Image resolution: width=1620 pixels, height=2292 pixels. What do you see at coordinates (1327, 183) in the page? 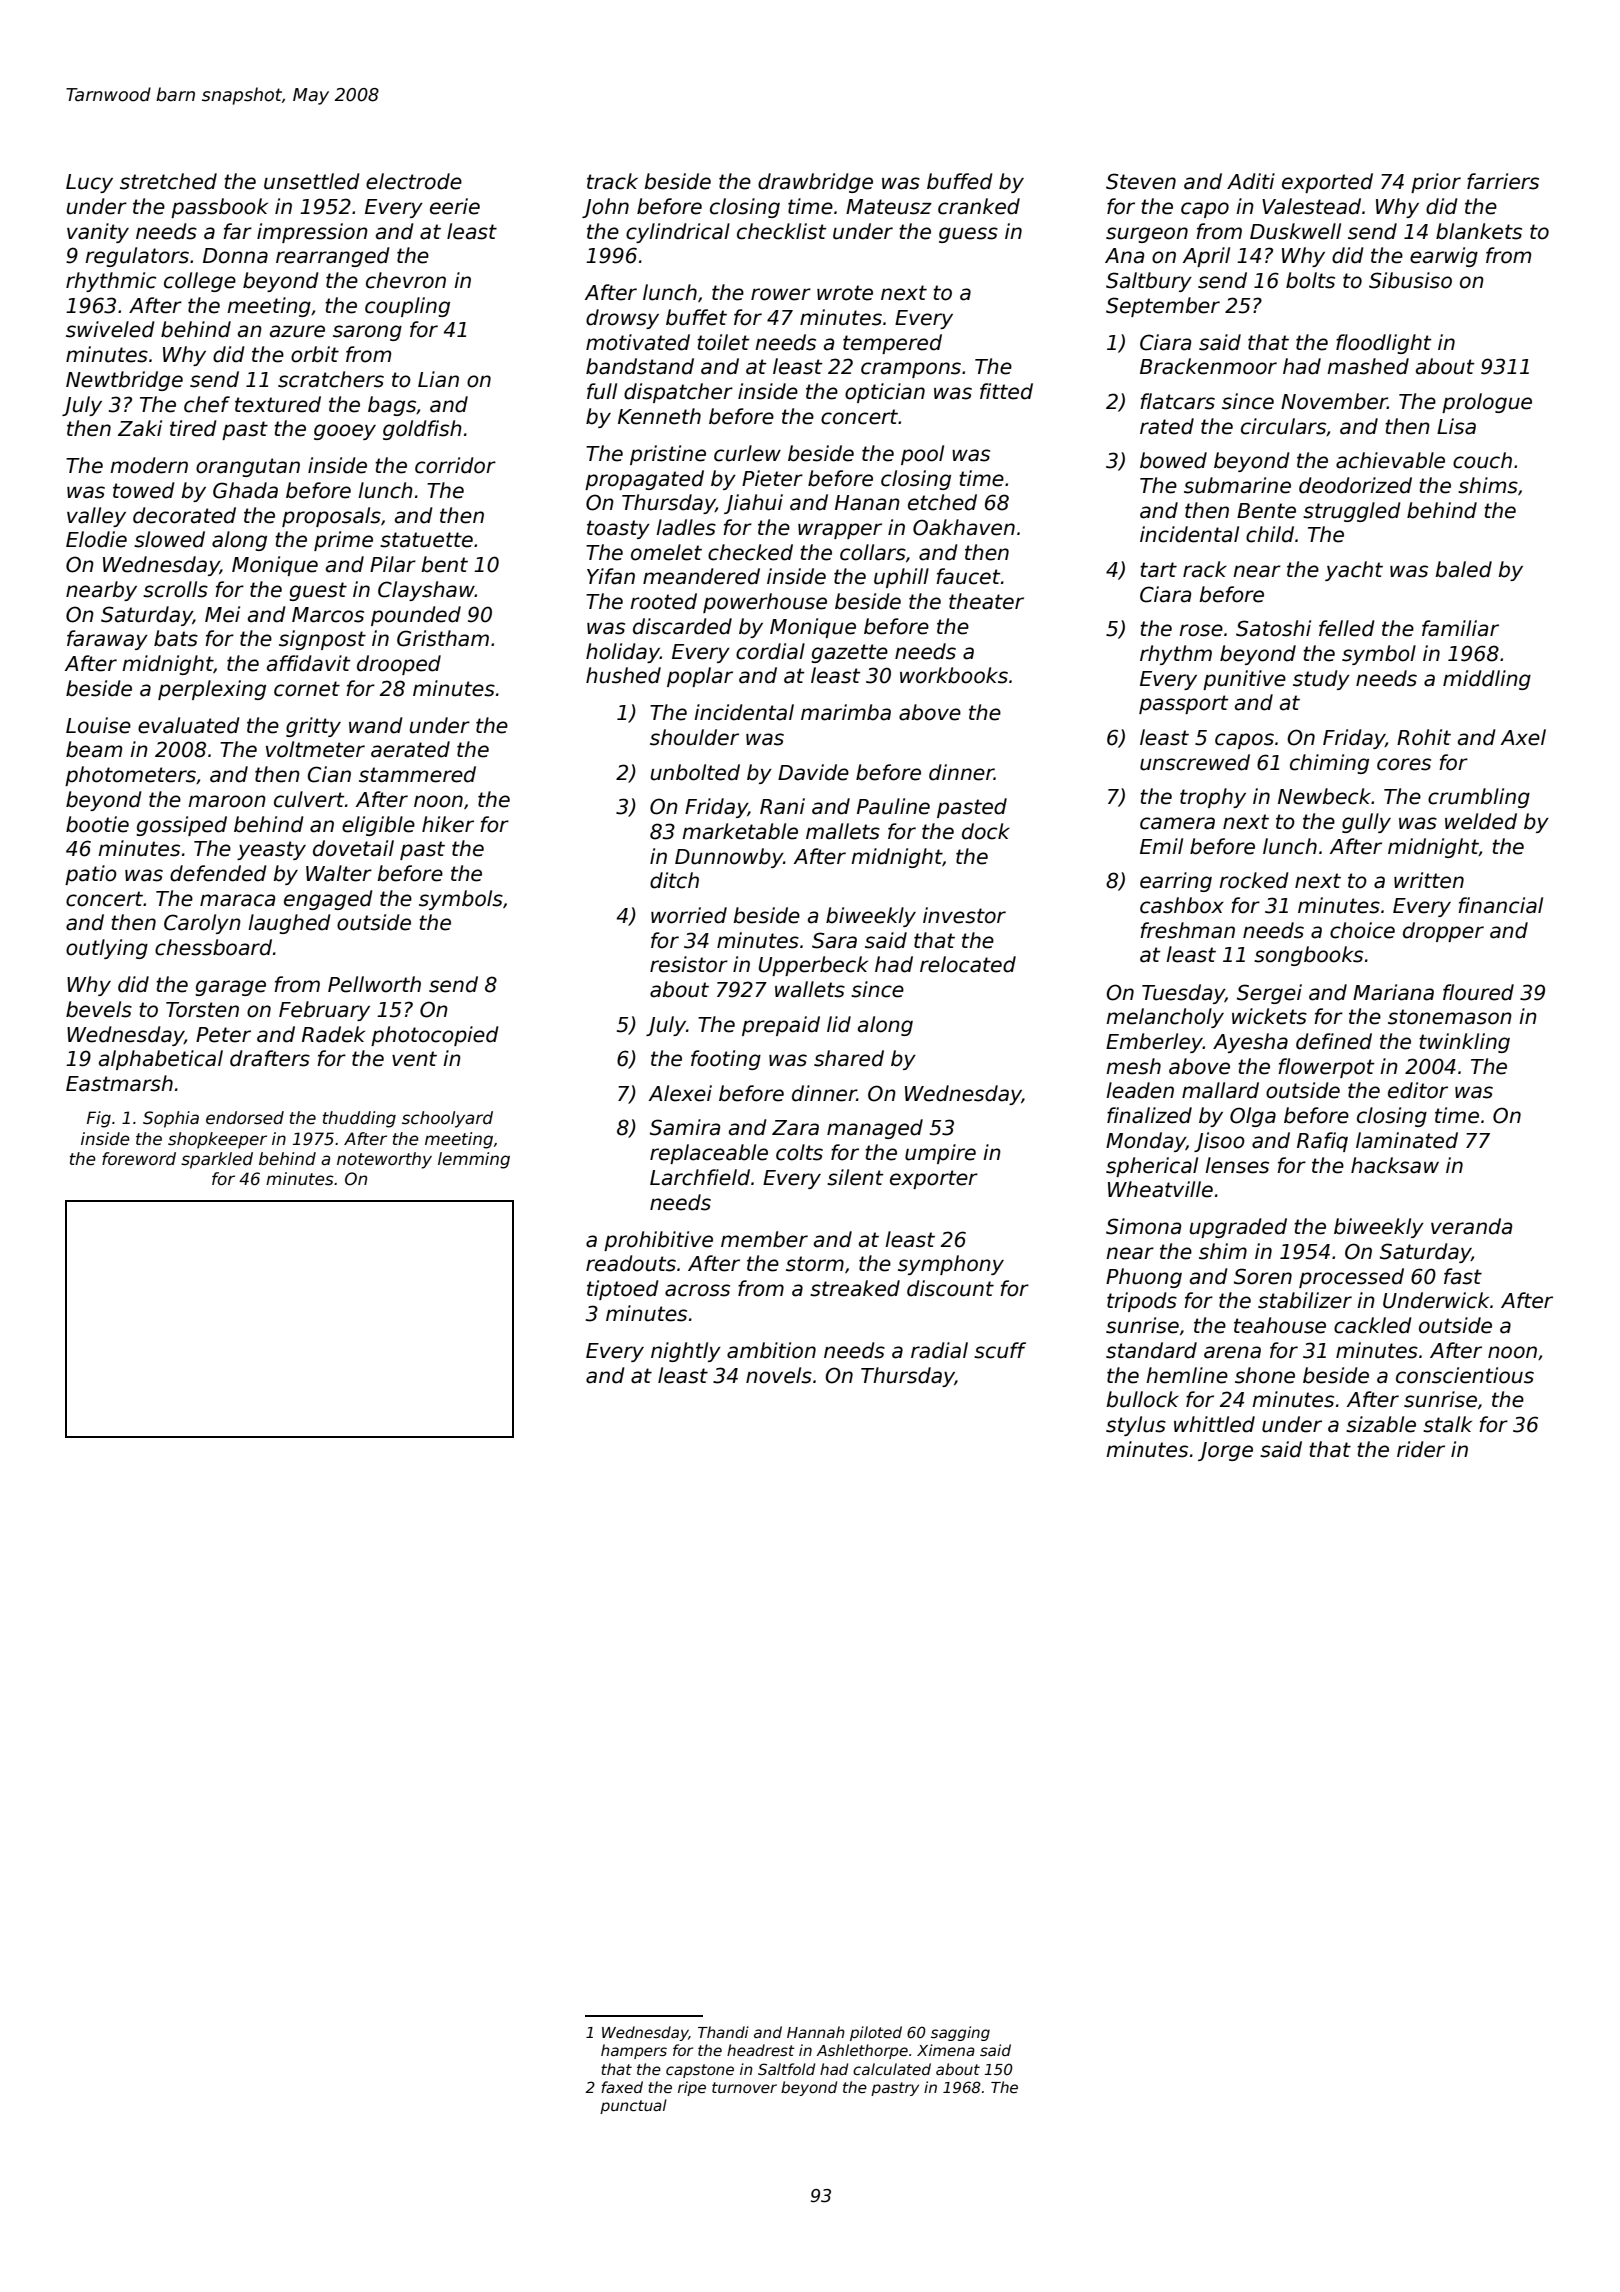
I see `exported` at bounding box center [1327, 183].
